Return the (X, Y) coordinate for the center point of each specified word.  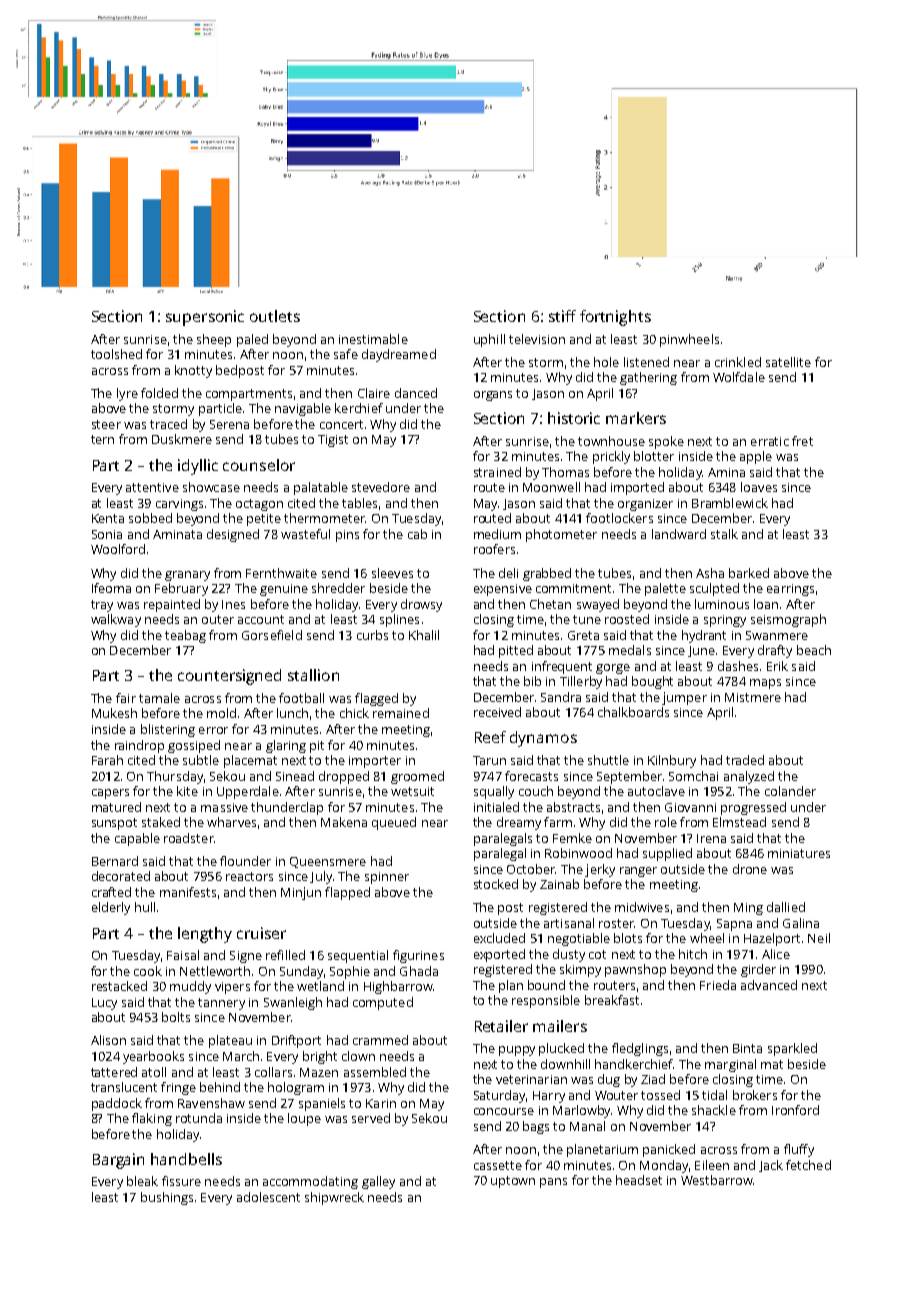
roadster (189, 838)
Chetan (550, 604)
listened (646, 362)
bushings (167, 1198)
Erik (777, 666)
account (261, 619)
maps (765, 684)
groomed (417, 777)
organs (493, 396)
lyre (127, 394)
